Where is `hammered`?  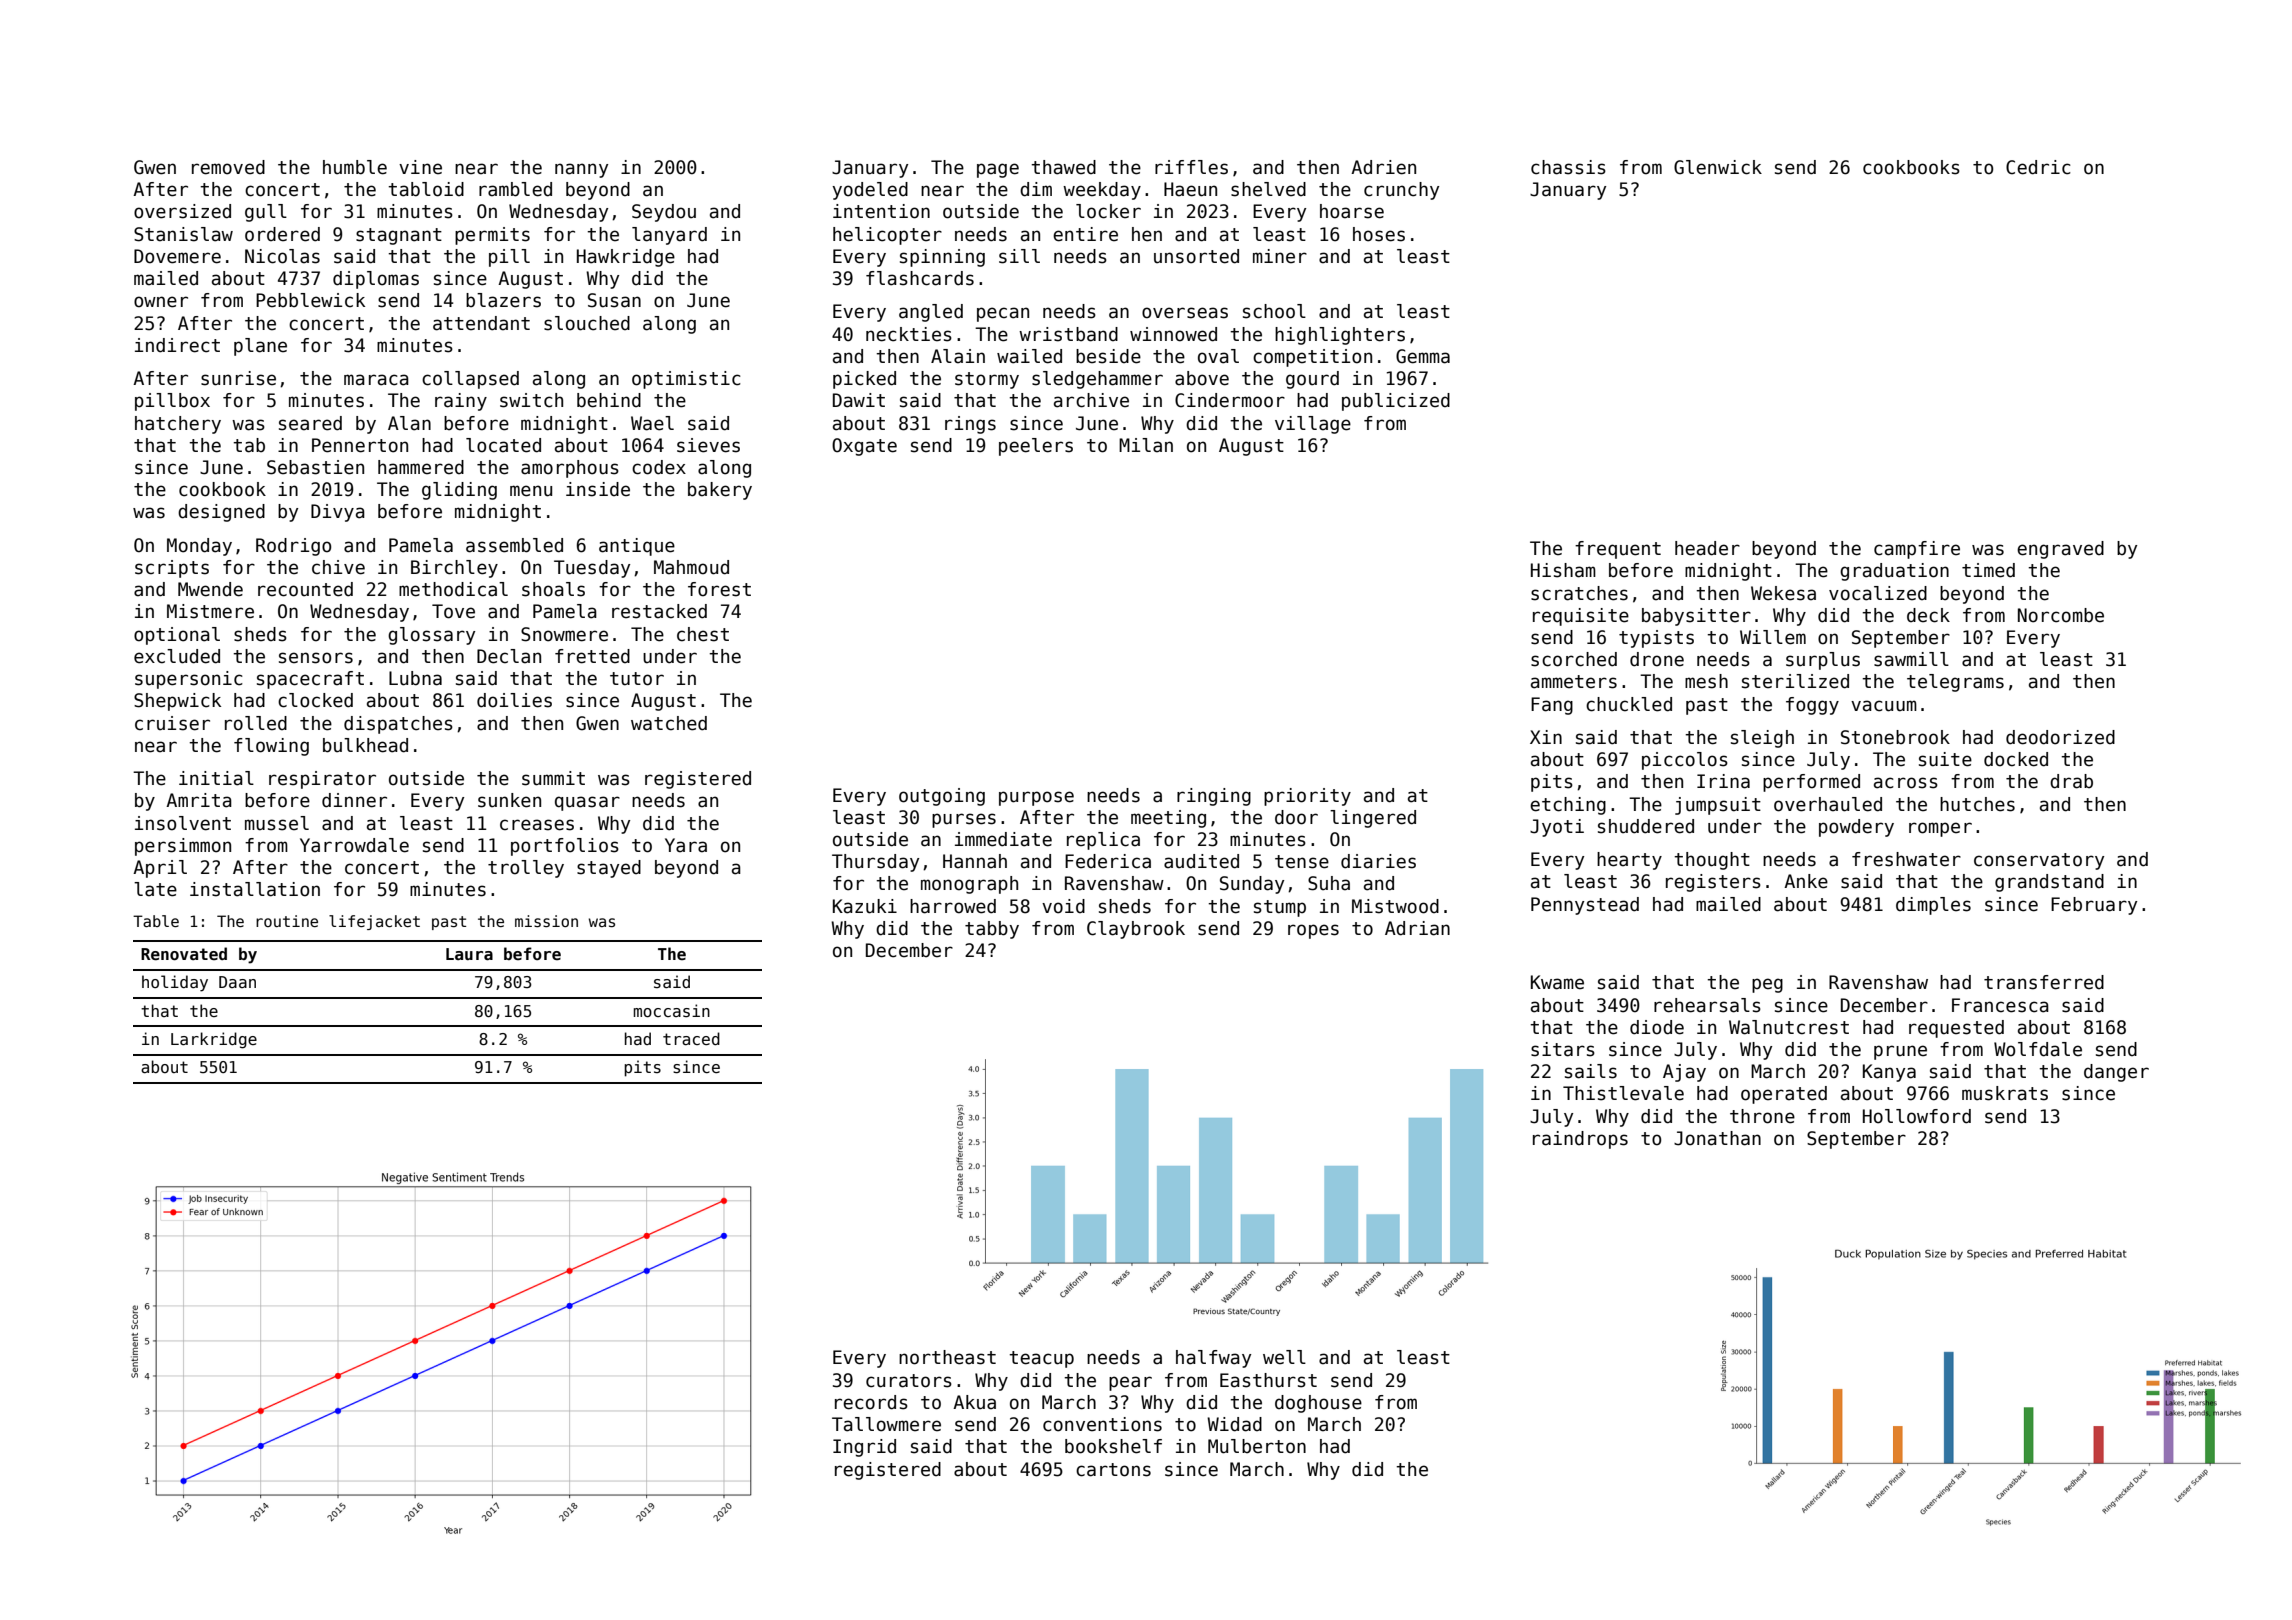 hammered is located at coordinates (421, 467).
